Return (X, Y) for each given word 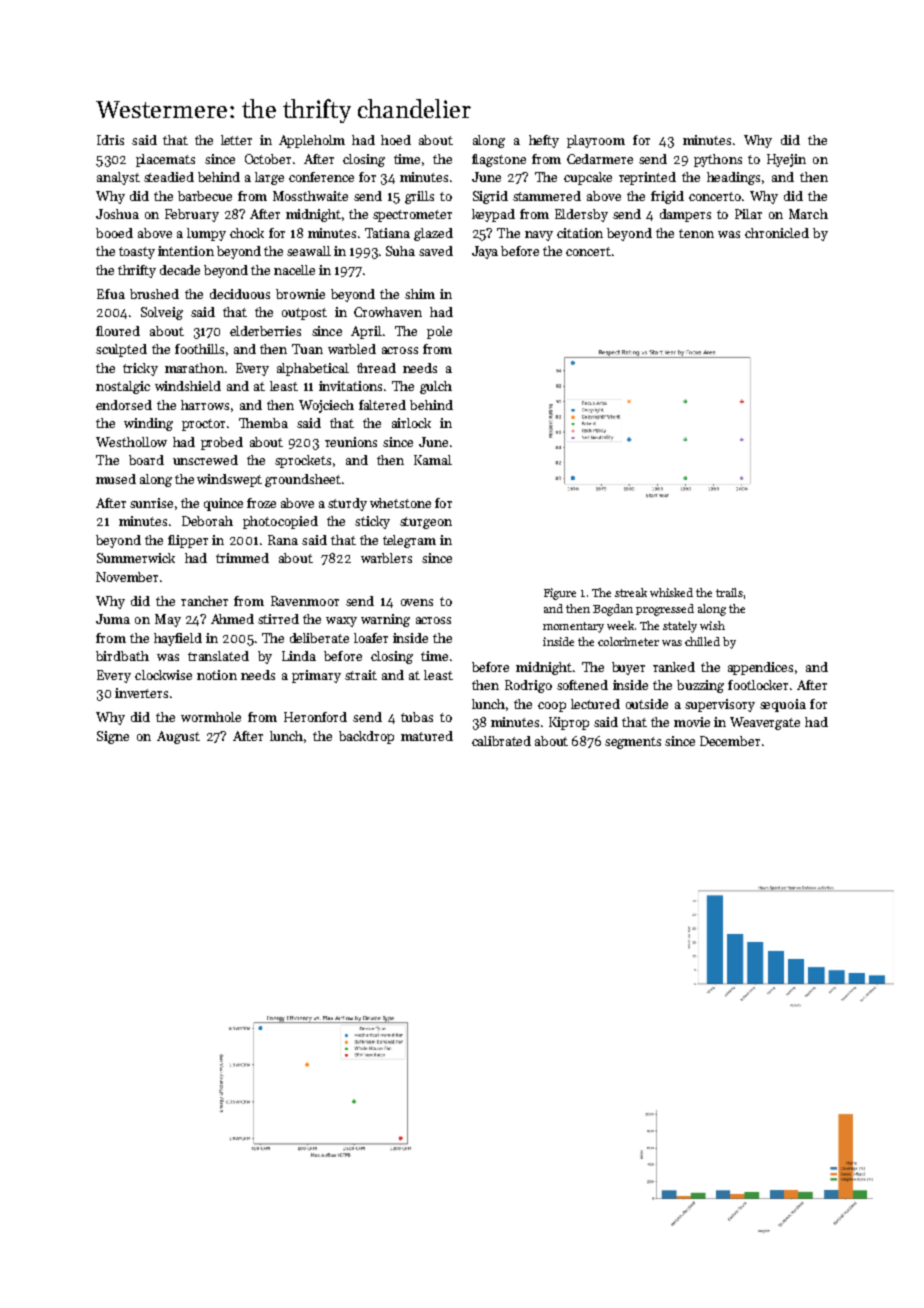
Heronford (315, 717)
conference (321, 177)
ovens (417, 602)
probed (222, 443)
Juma (113, 619)
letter (236, 140)
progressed (665, 610)
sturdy (347, 504)
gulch (436, 387)
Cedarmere (600, 159)
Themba (263, 423)
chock (247, 233)
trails (729, 592)
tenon (696, 233)
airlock (411, 423)
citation (580, 233)
